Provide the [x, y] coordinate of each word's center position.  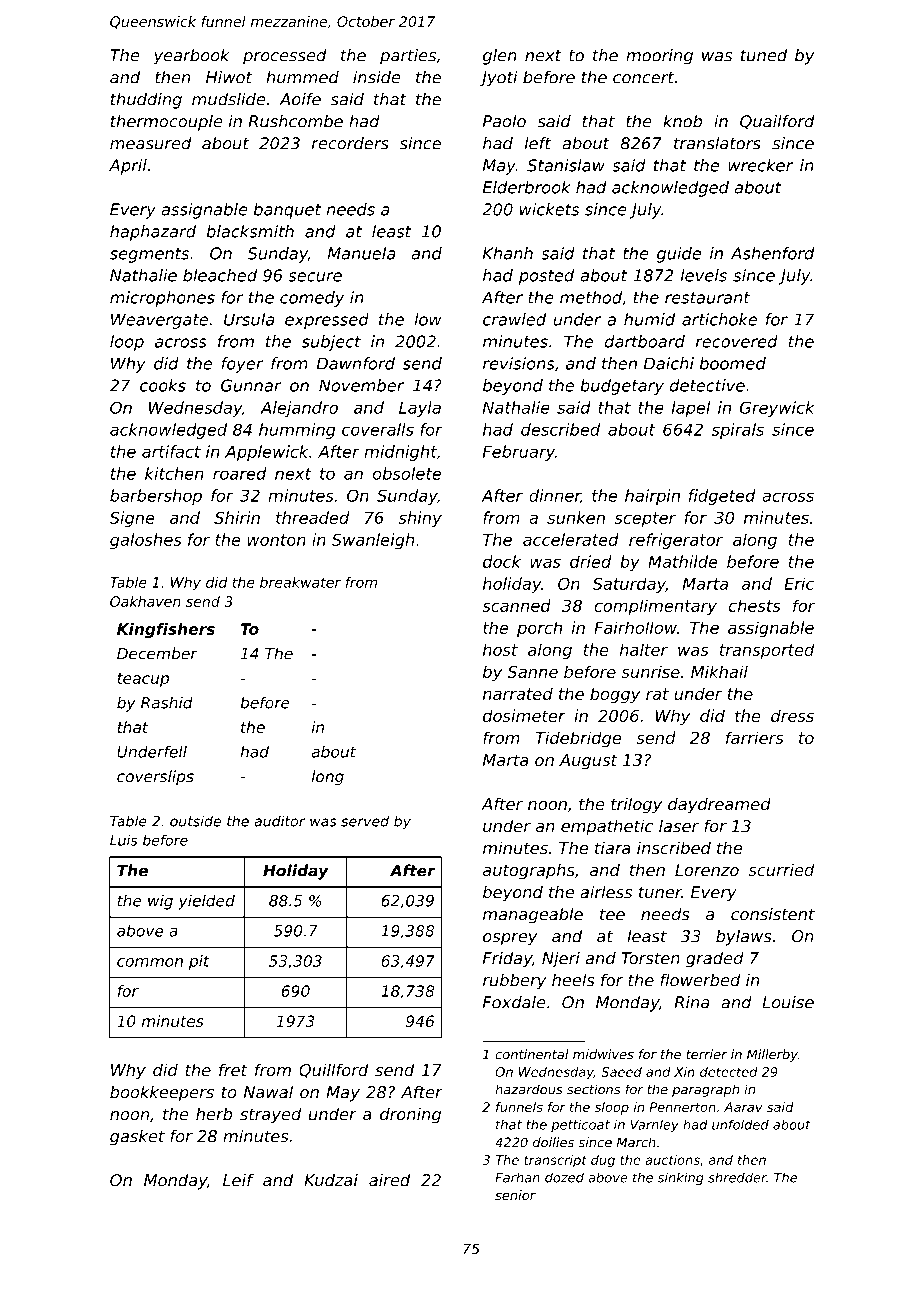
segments [149, 255]
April [128, 167]
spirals [738, 431]
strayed [271, 1115]
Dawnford [356, 363]
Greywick [777, 409]
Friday [507, 959]
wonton [276, 540]
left [538, 143]
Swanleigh [373, 541]
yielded [206, 902]
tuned [764, 55]
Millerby [772, 1055]
